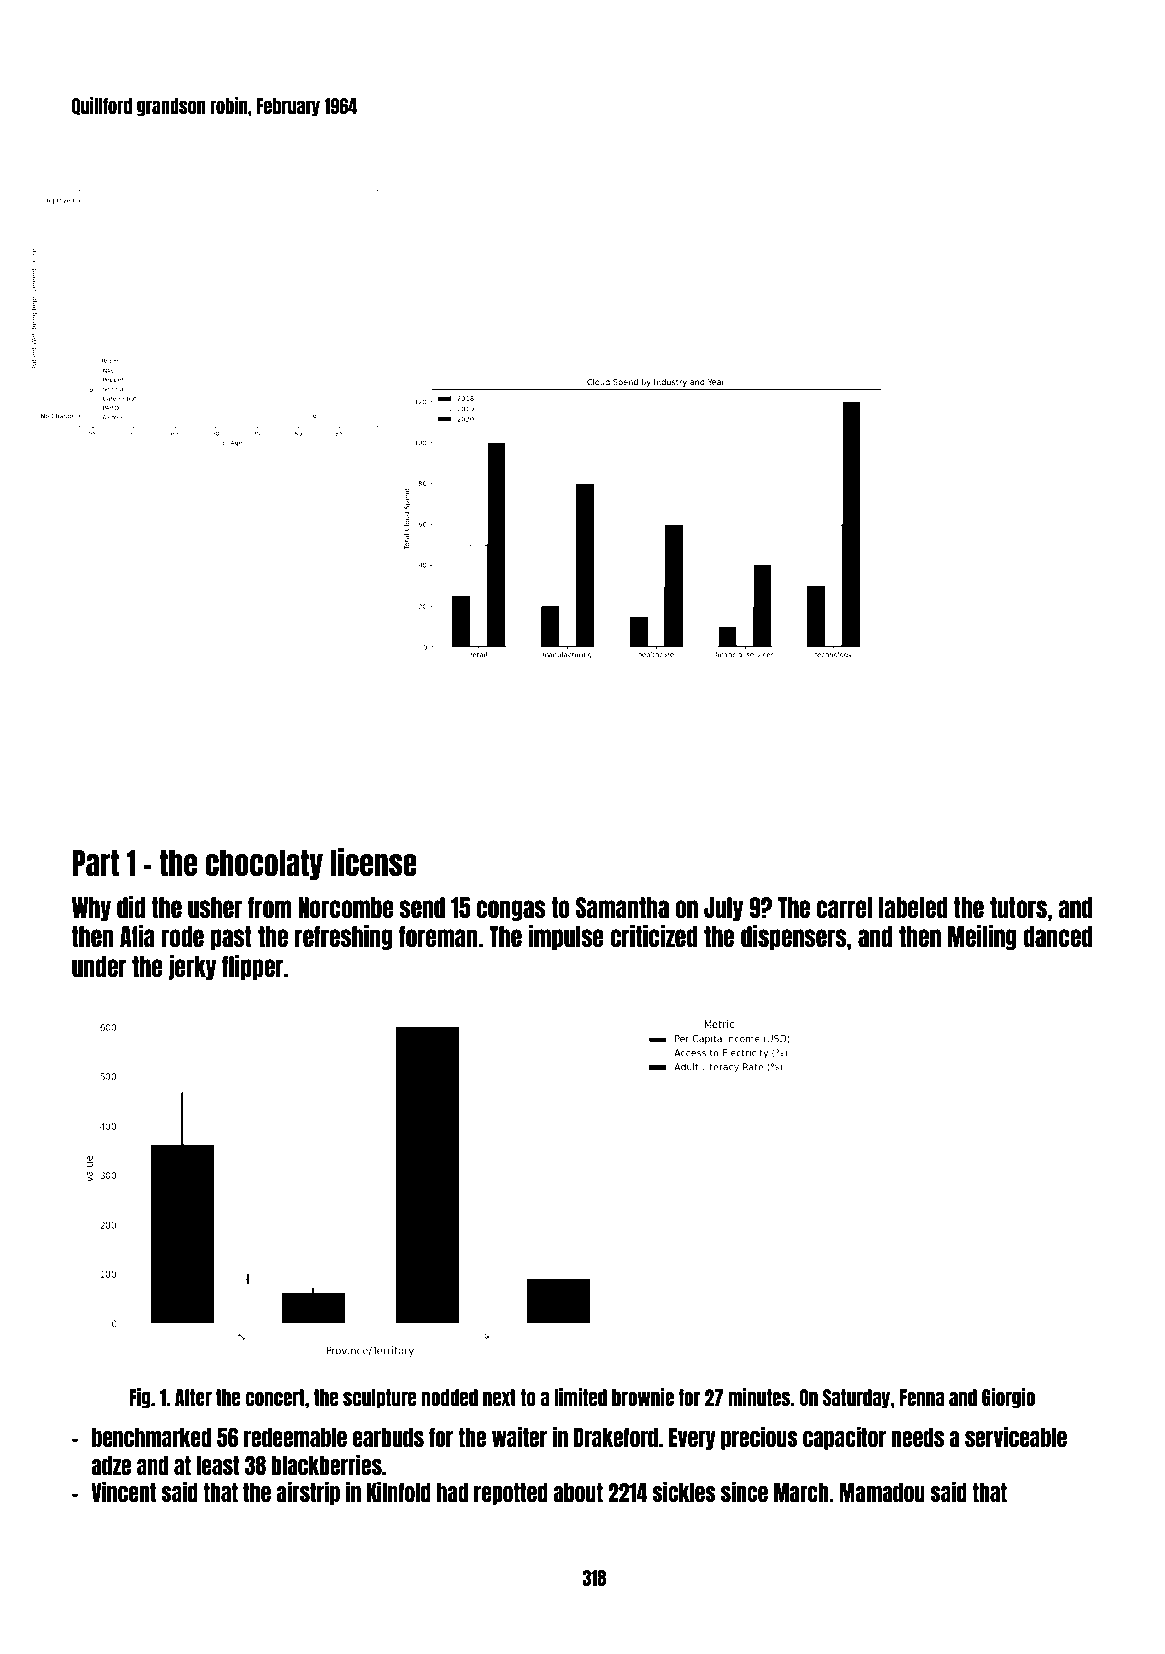 Image resolution: width=1165 pixels, height=1654 pixels. I want to click on danced, so click(1058, 936).
